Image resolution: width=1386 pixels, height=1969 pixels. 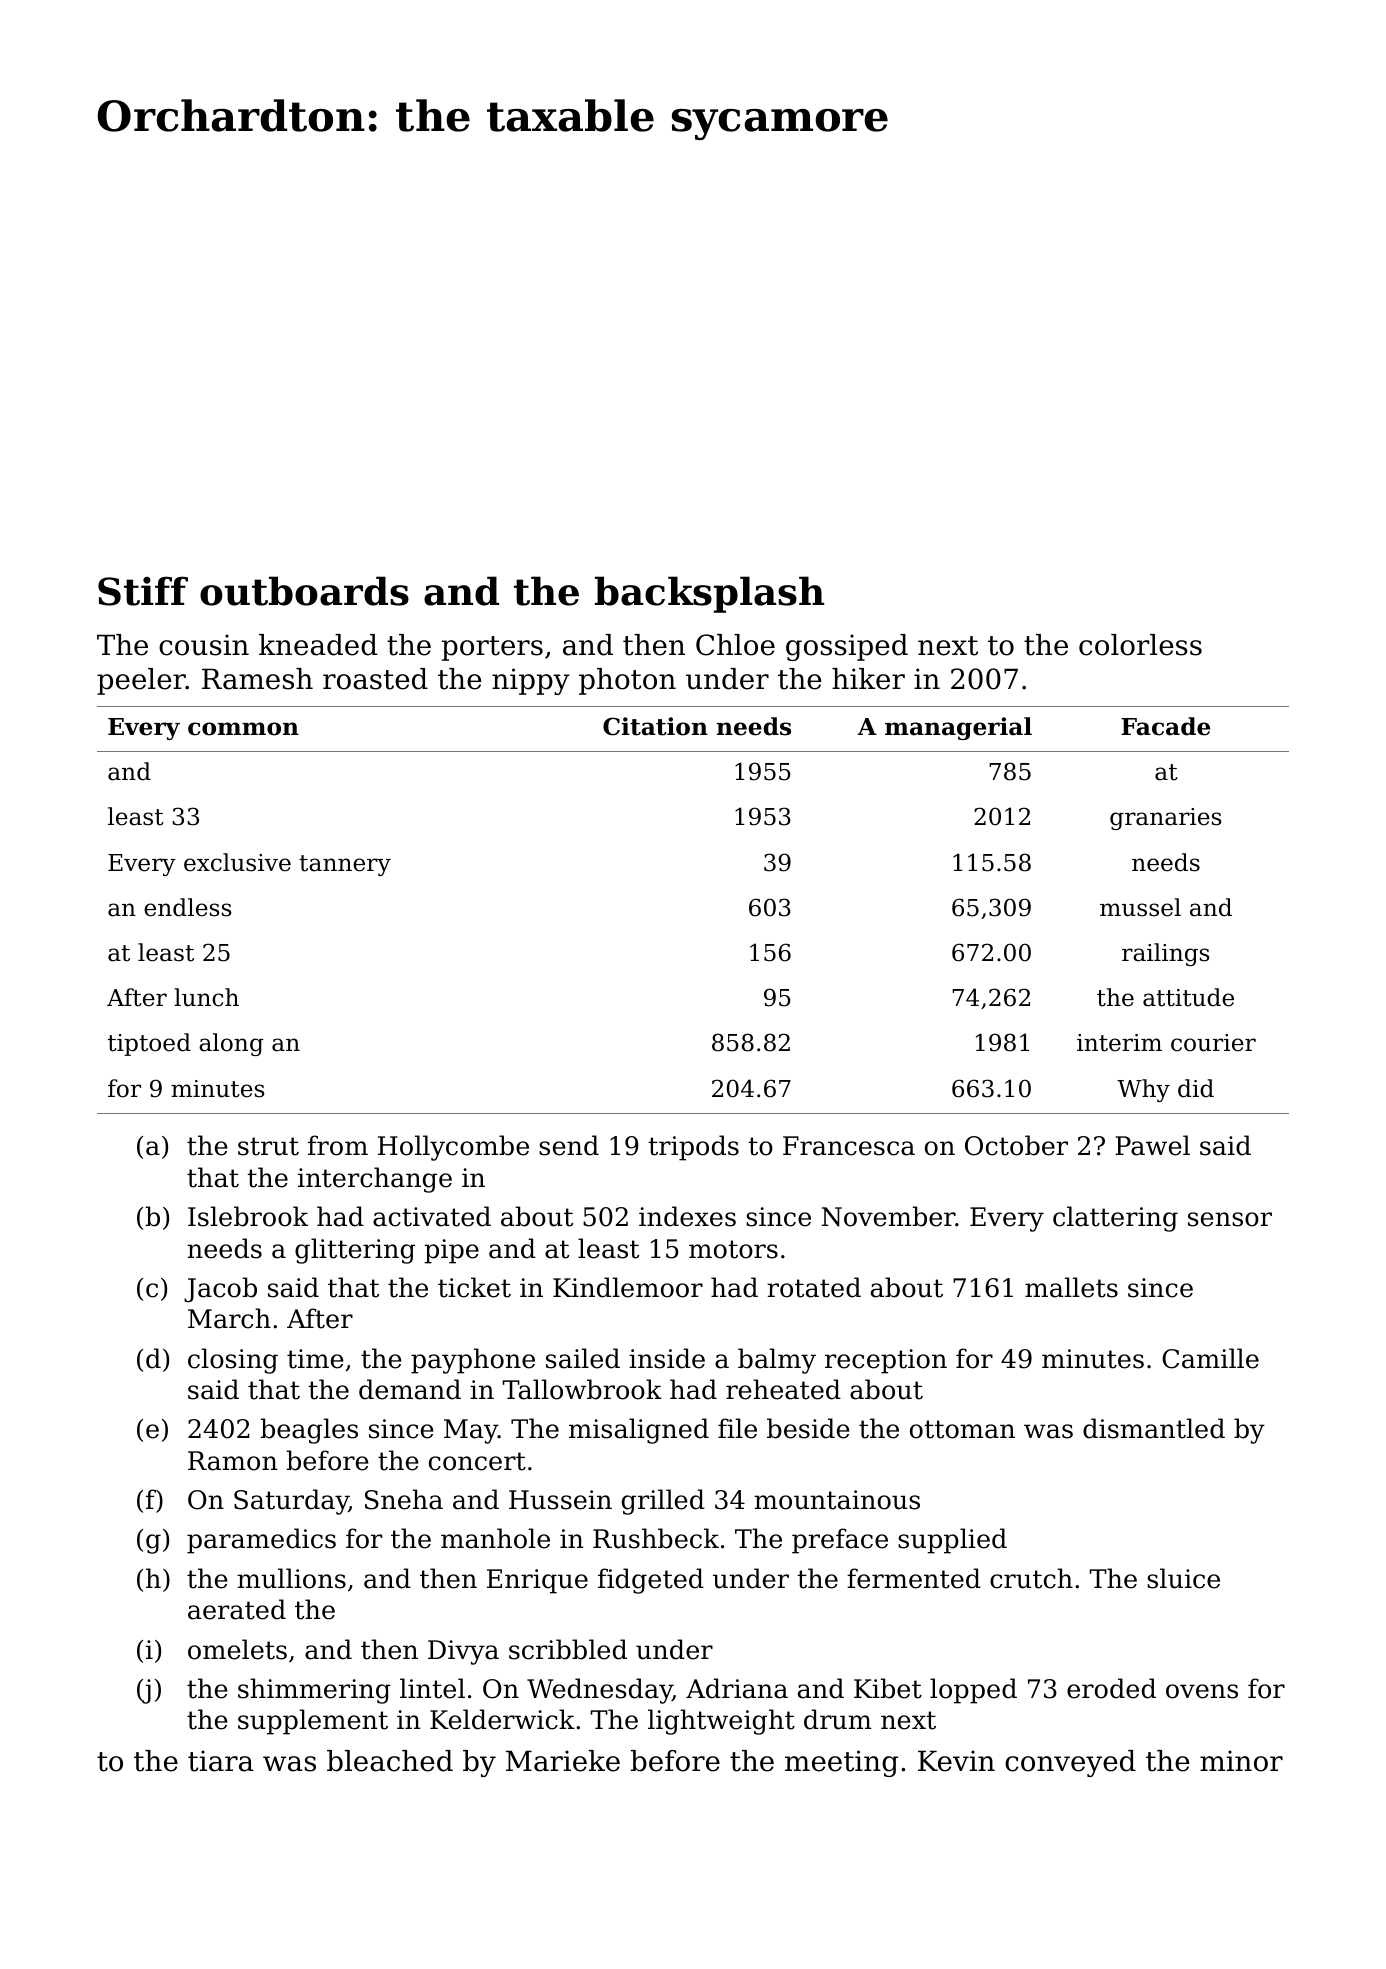 I want to click on supplement, so click(x=313, y=1722).
